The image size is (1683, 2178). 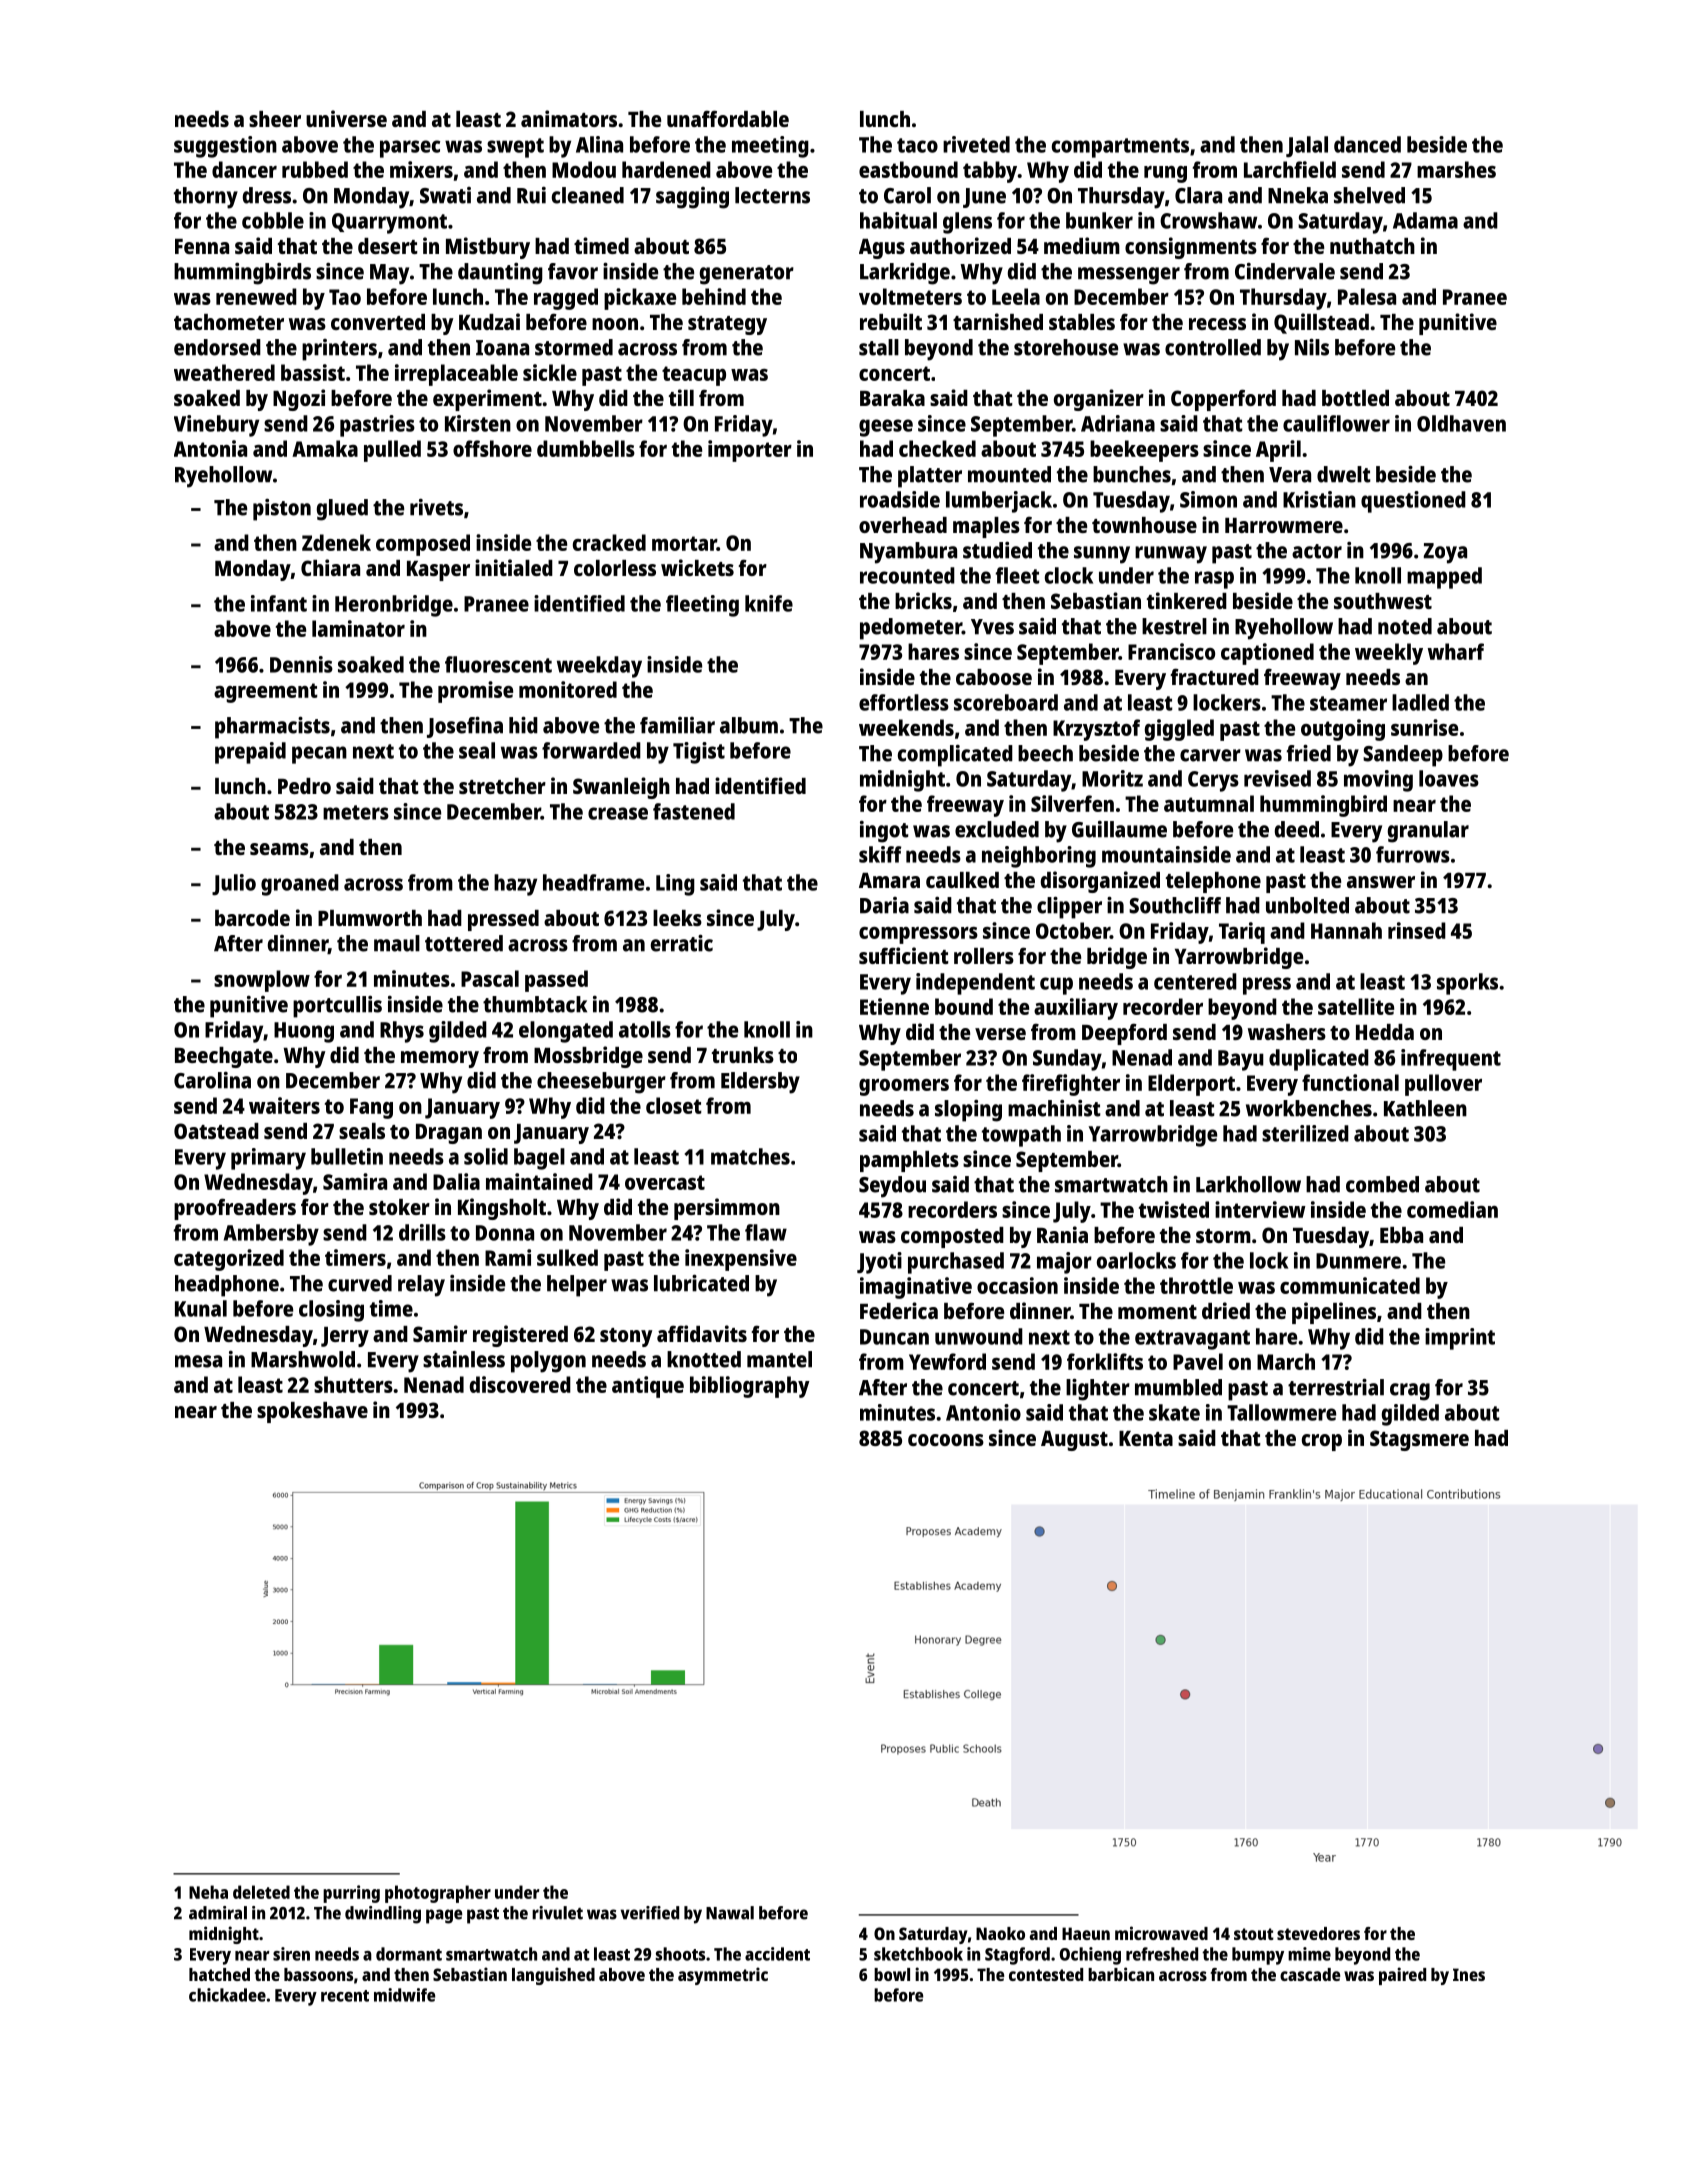 I want to click on Palesa, so click(x=1367, y=296).
